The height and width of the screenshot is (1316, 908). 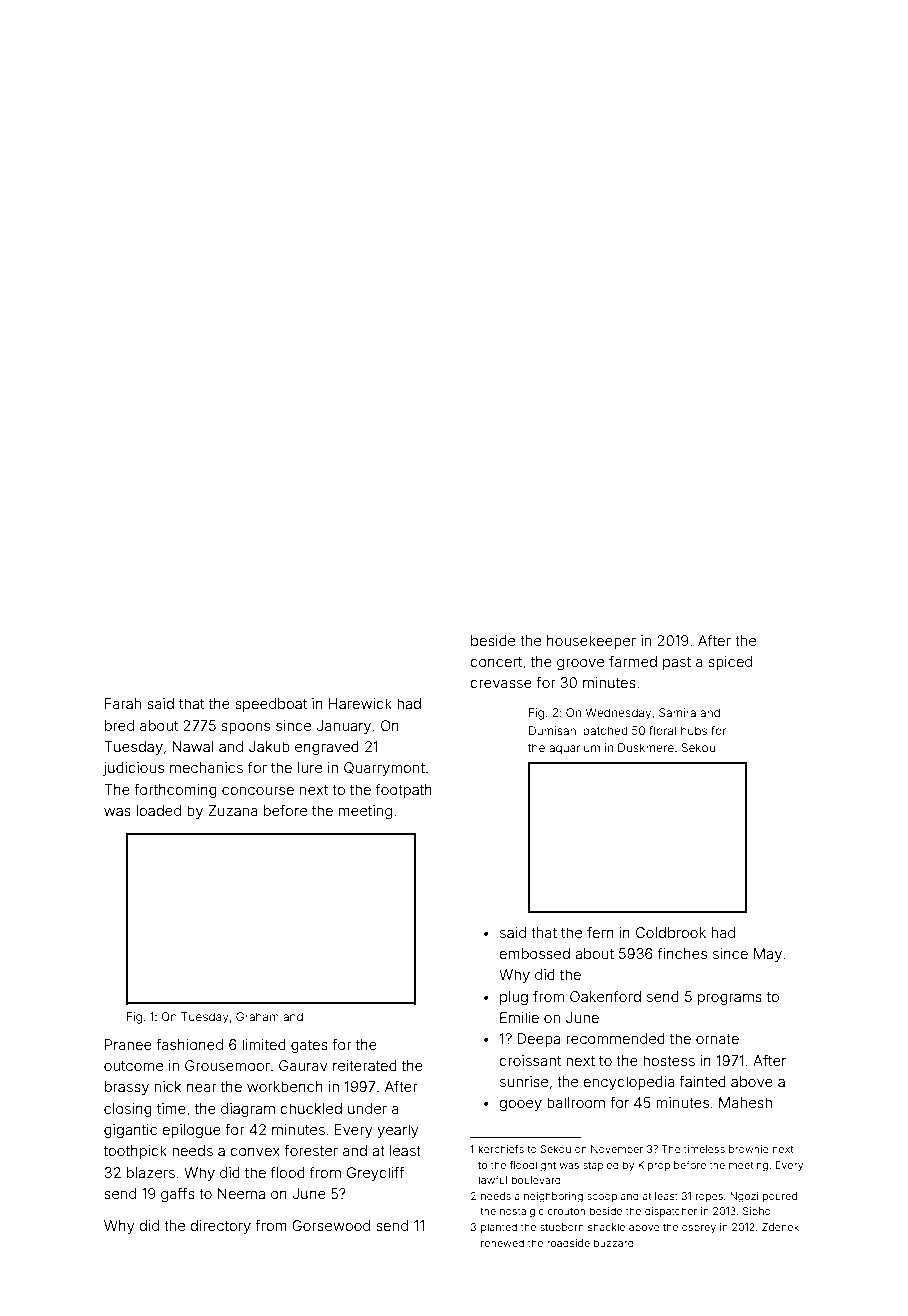 What do you see at coordinates (600, 932) in the screenshot?
I see `fern` at bounding box center [600, 932].
